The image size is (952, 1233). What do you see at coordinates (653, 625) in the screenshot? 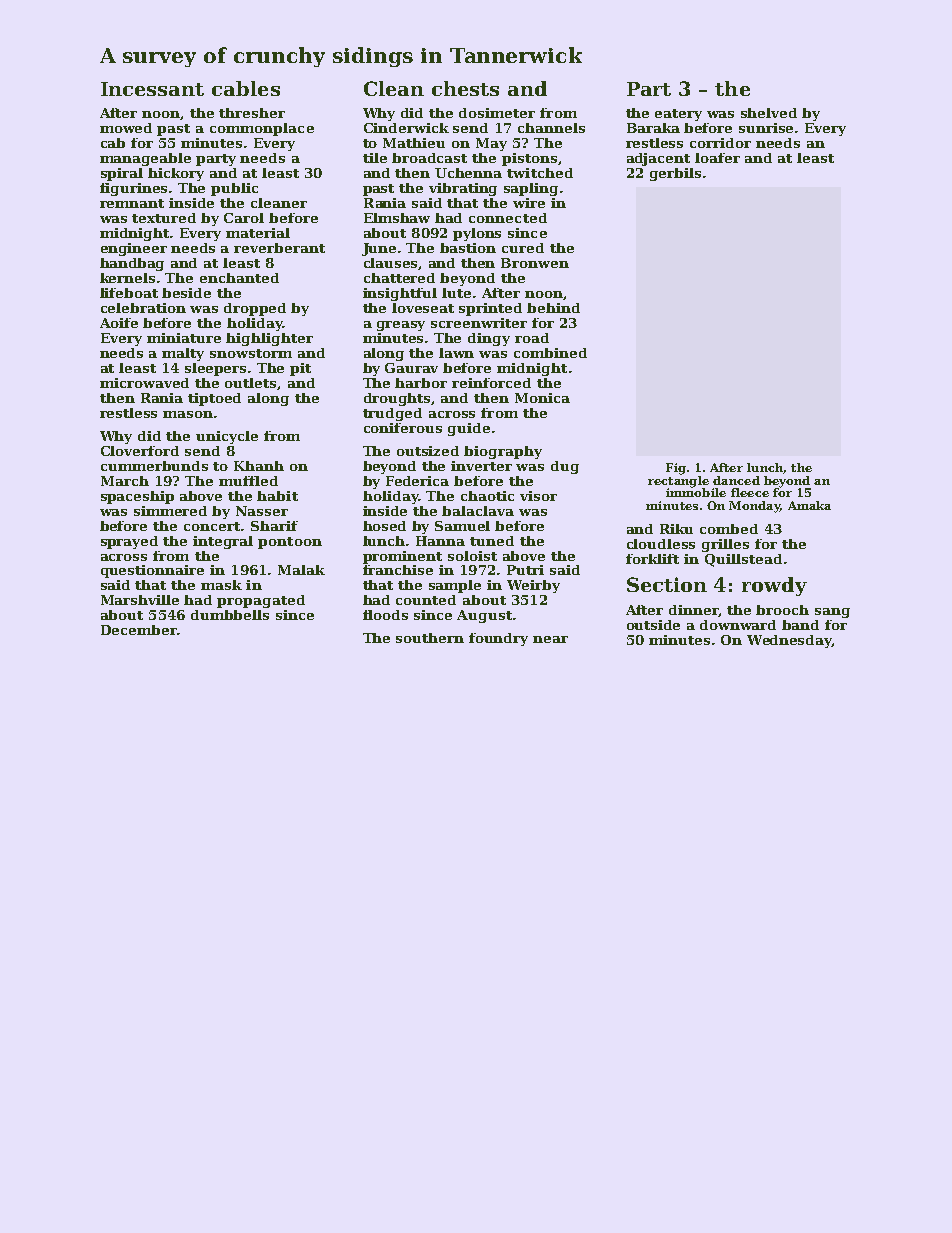
I see `outside` at bounding box center [653, 625].
